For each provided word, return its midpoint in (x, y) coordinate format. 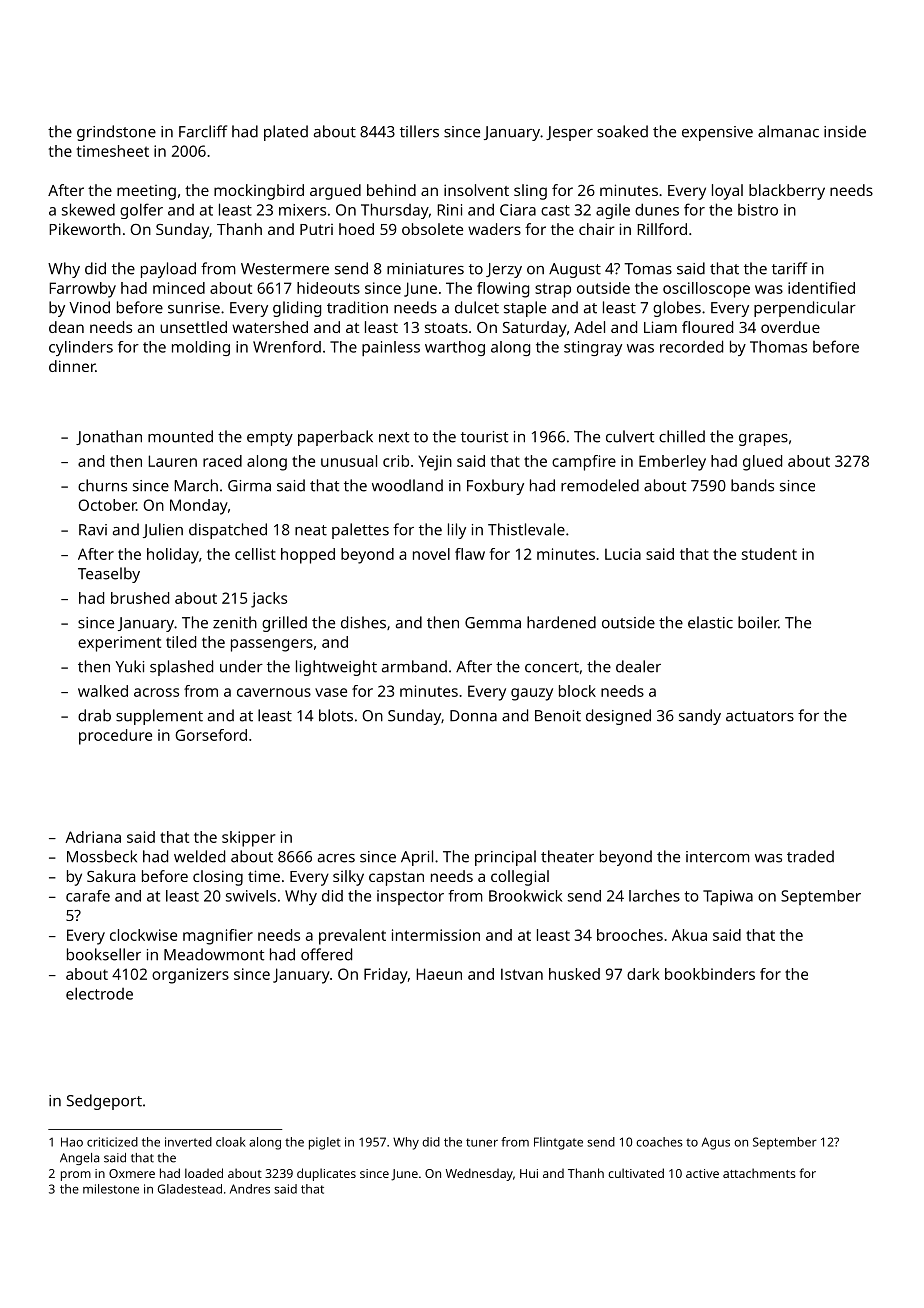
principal (505, 858)
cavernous (274, 692)
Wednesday (479, 1174)
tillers (419, 131)
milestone (111, 1189)
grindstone (116, 133)
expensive (717, 133)
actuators (760, 716)
